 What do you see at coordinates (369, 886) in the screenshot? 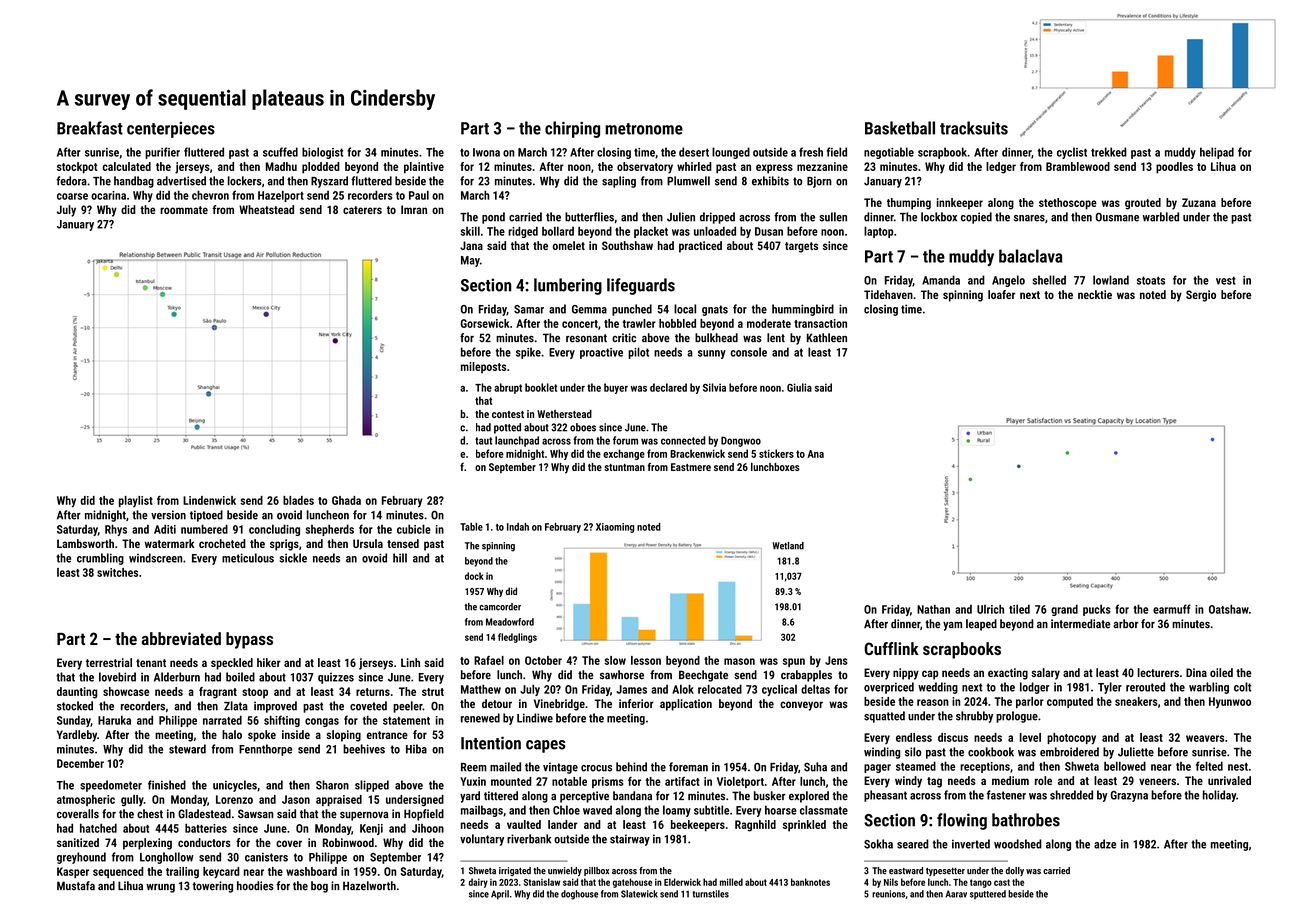
I see `Hazelworth` at bounding box center [369, 886].
